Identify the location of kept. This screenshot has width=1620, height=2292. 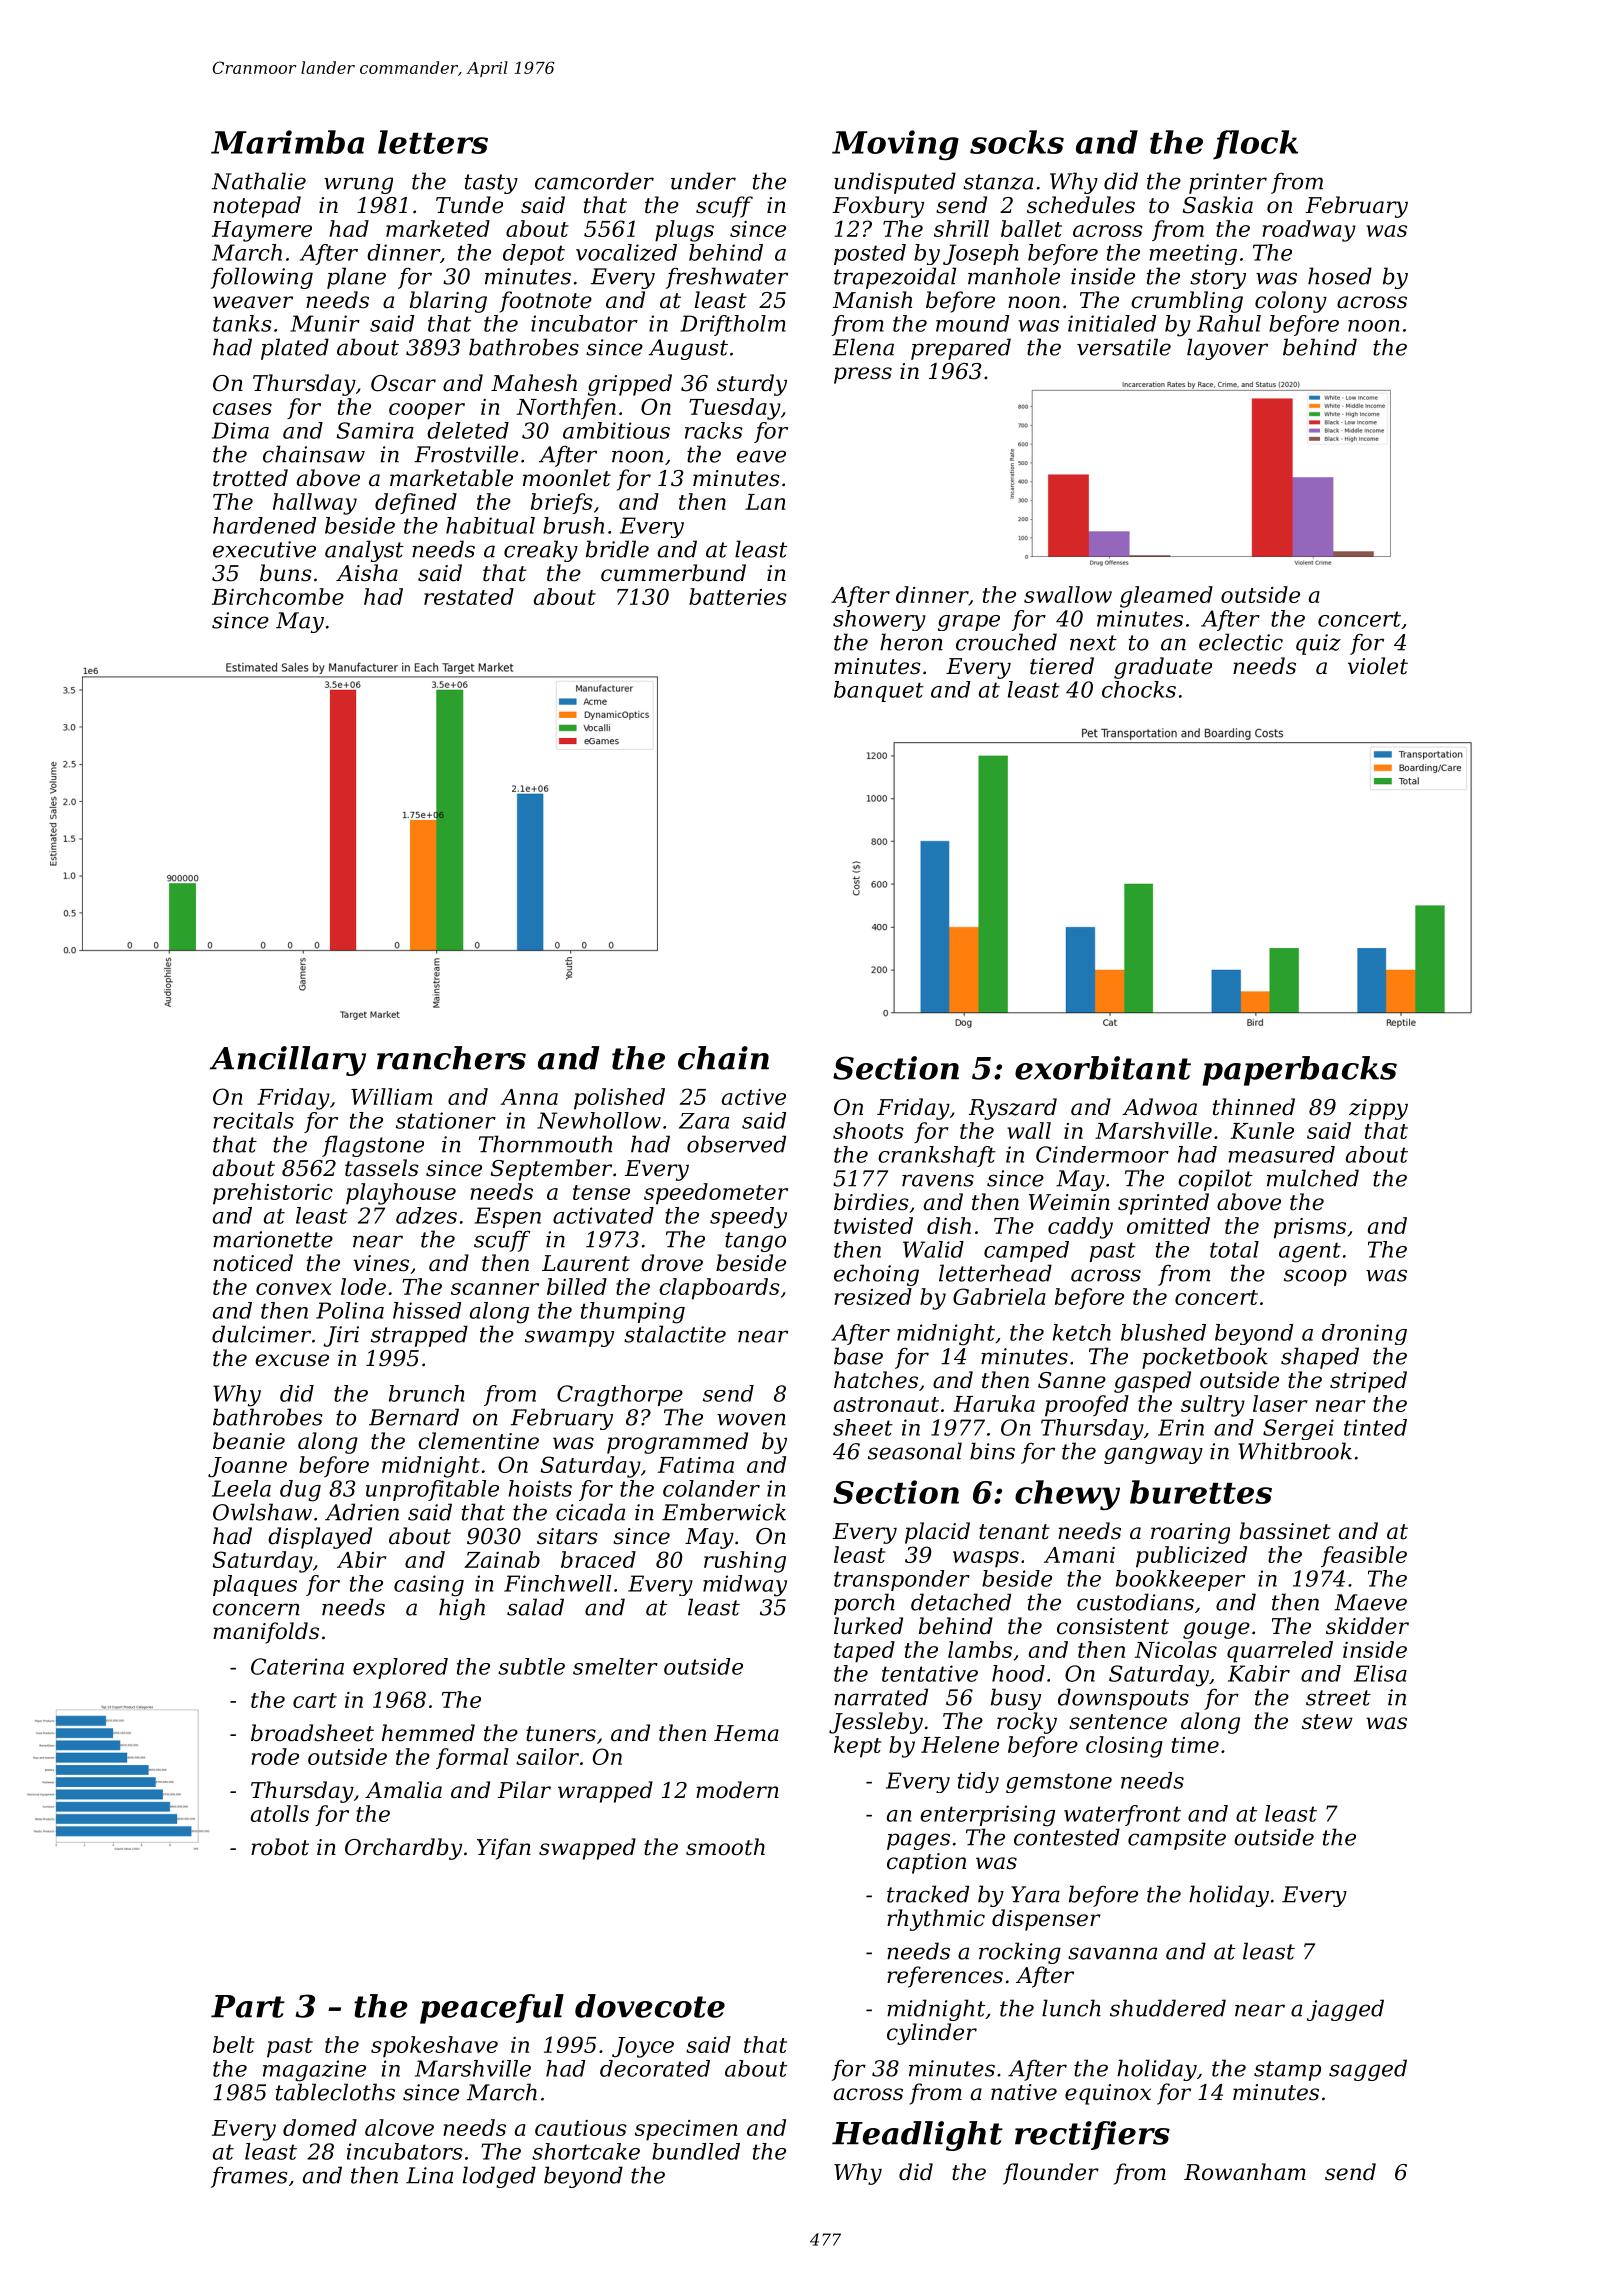
(858, 1747).
